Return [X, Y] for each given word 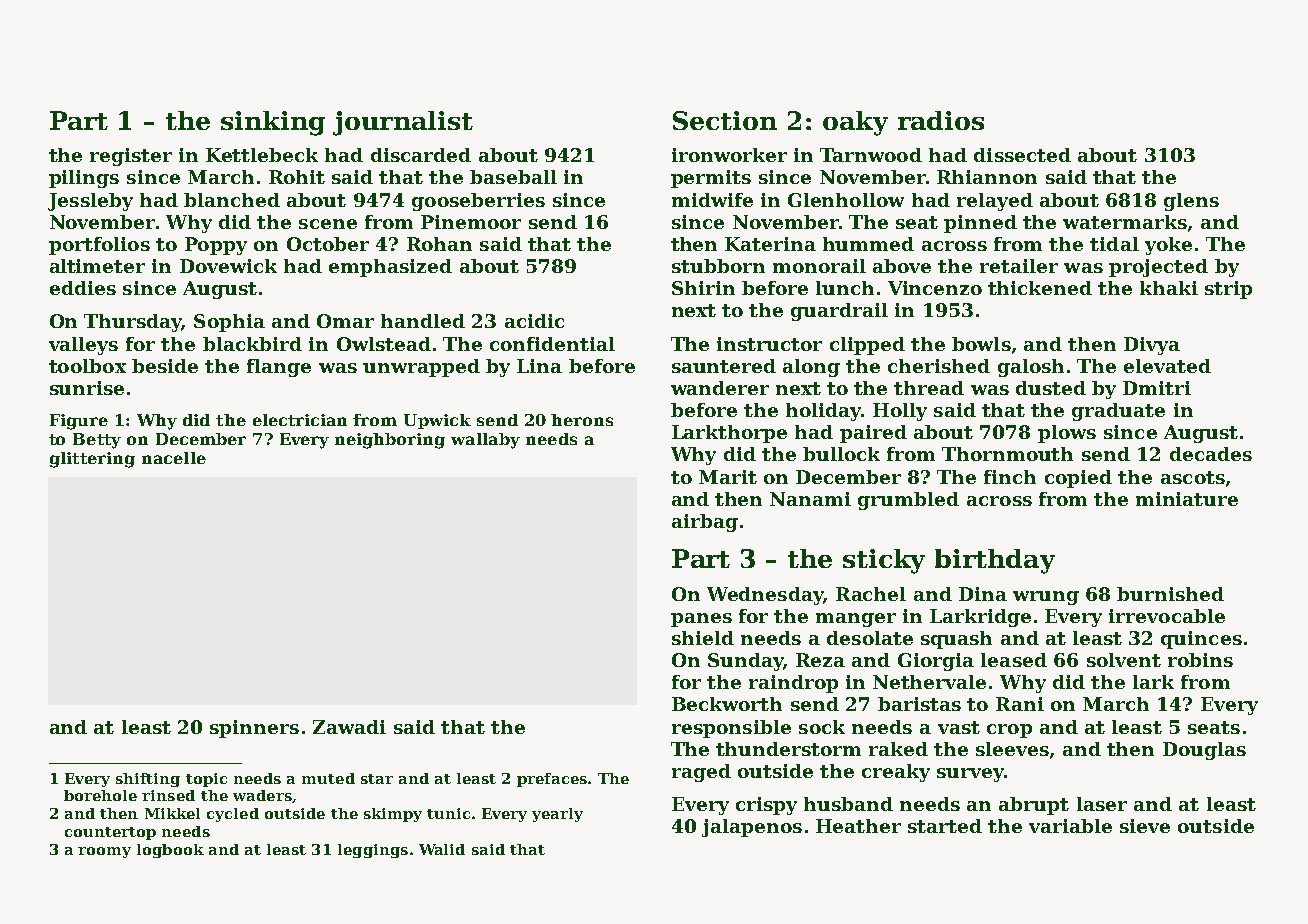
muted [328, 778]
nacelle [174, 458]
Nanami [810, 499]
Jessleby [90, 202]
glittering [92, 460]
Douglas [1204, 751]
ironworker [729, 155]
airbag [705, 523]
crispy [766, 806]
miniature [1187, 499]
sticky [884, 561]
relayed [995, 202]
